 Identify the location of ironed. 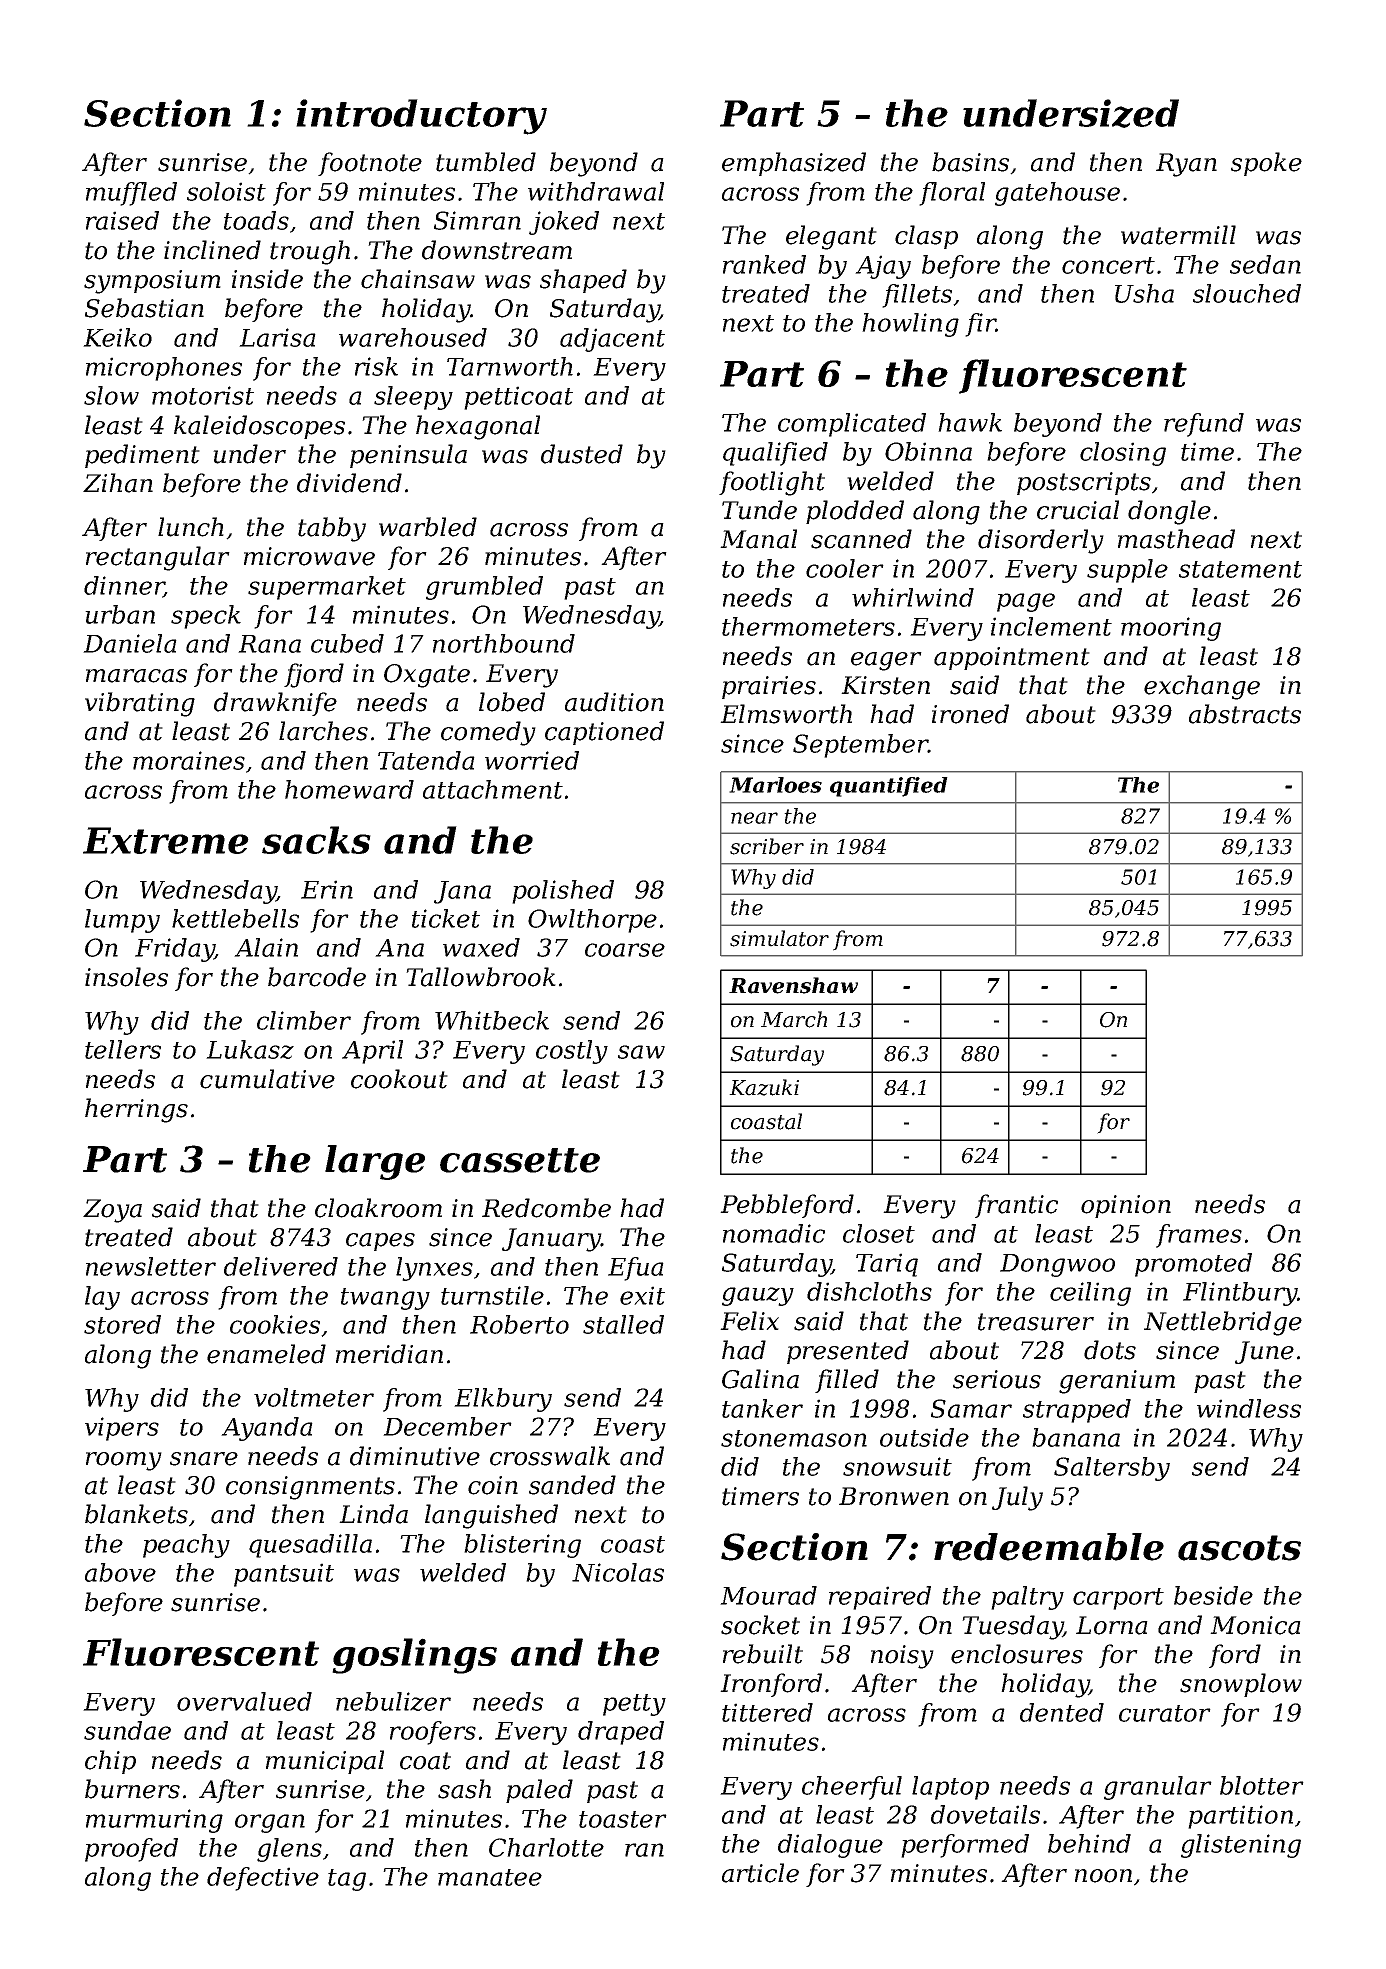
(970, 714).
